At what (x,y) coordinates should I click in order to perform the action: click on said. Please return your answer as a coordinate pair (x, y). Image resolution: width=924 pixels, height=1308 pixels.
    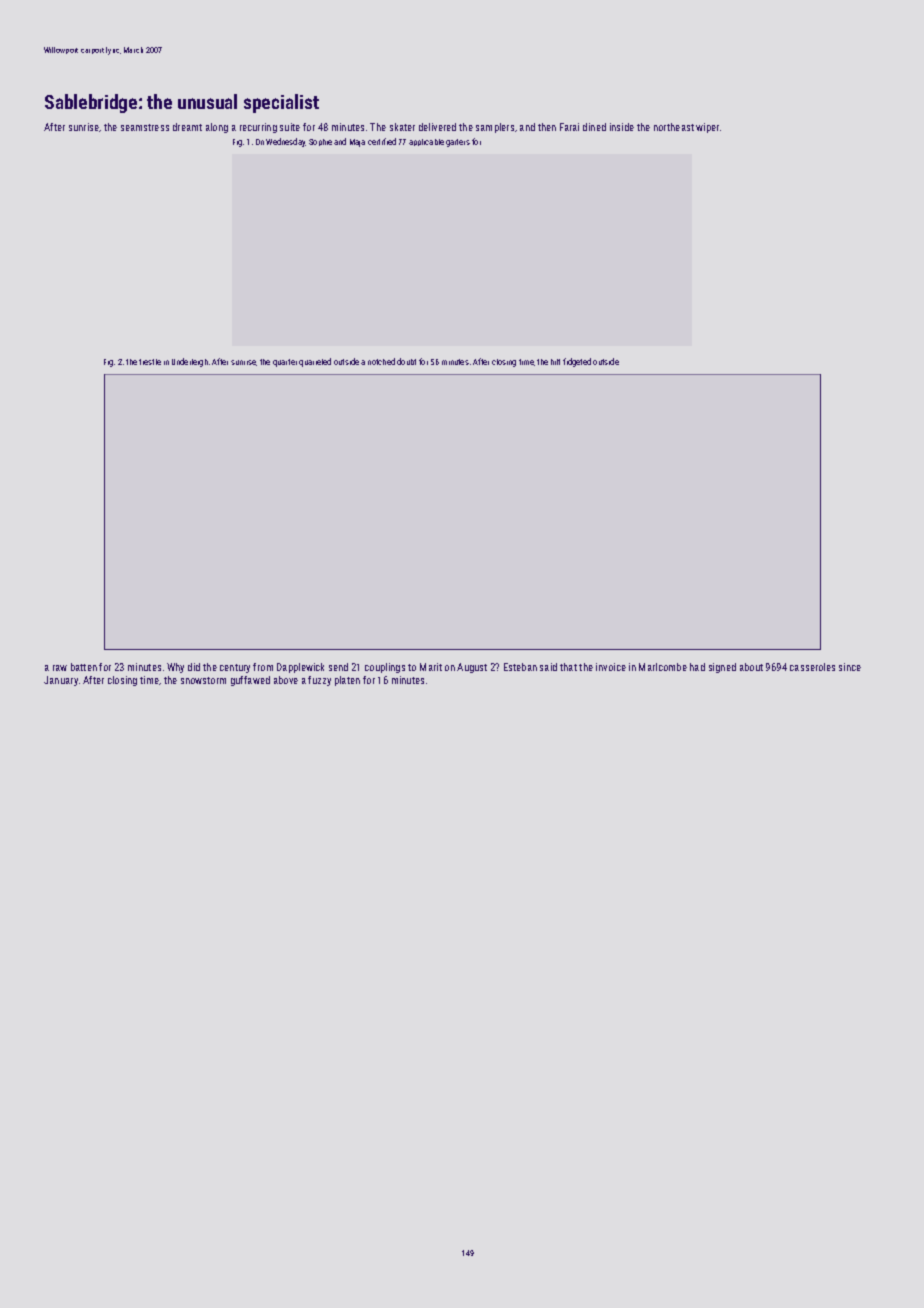
    Looking at the image, I should click on (548, 667).
